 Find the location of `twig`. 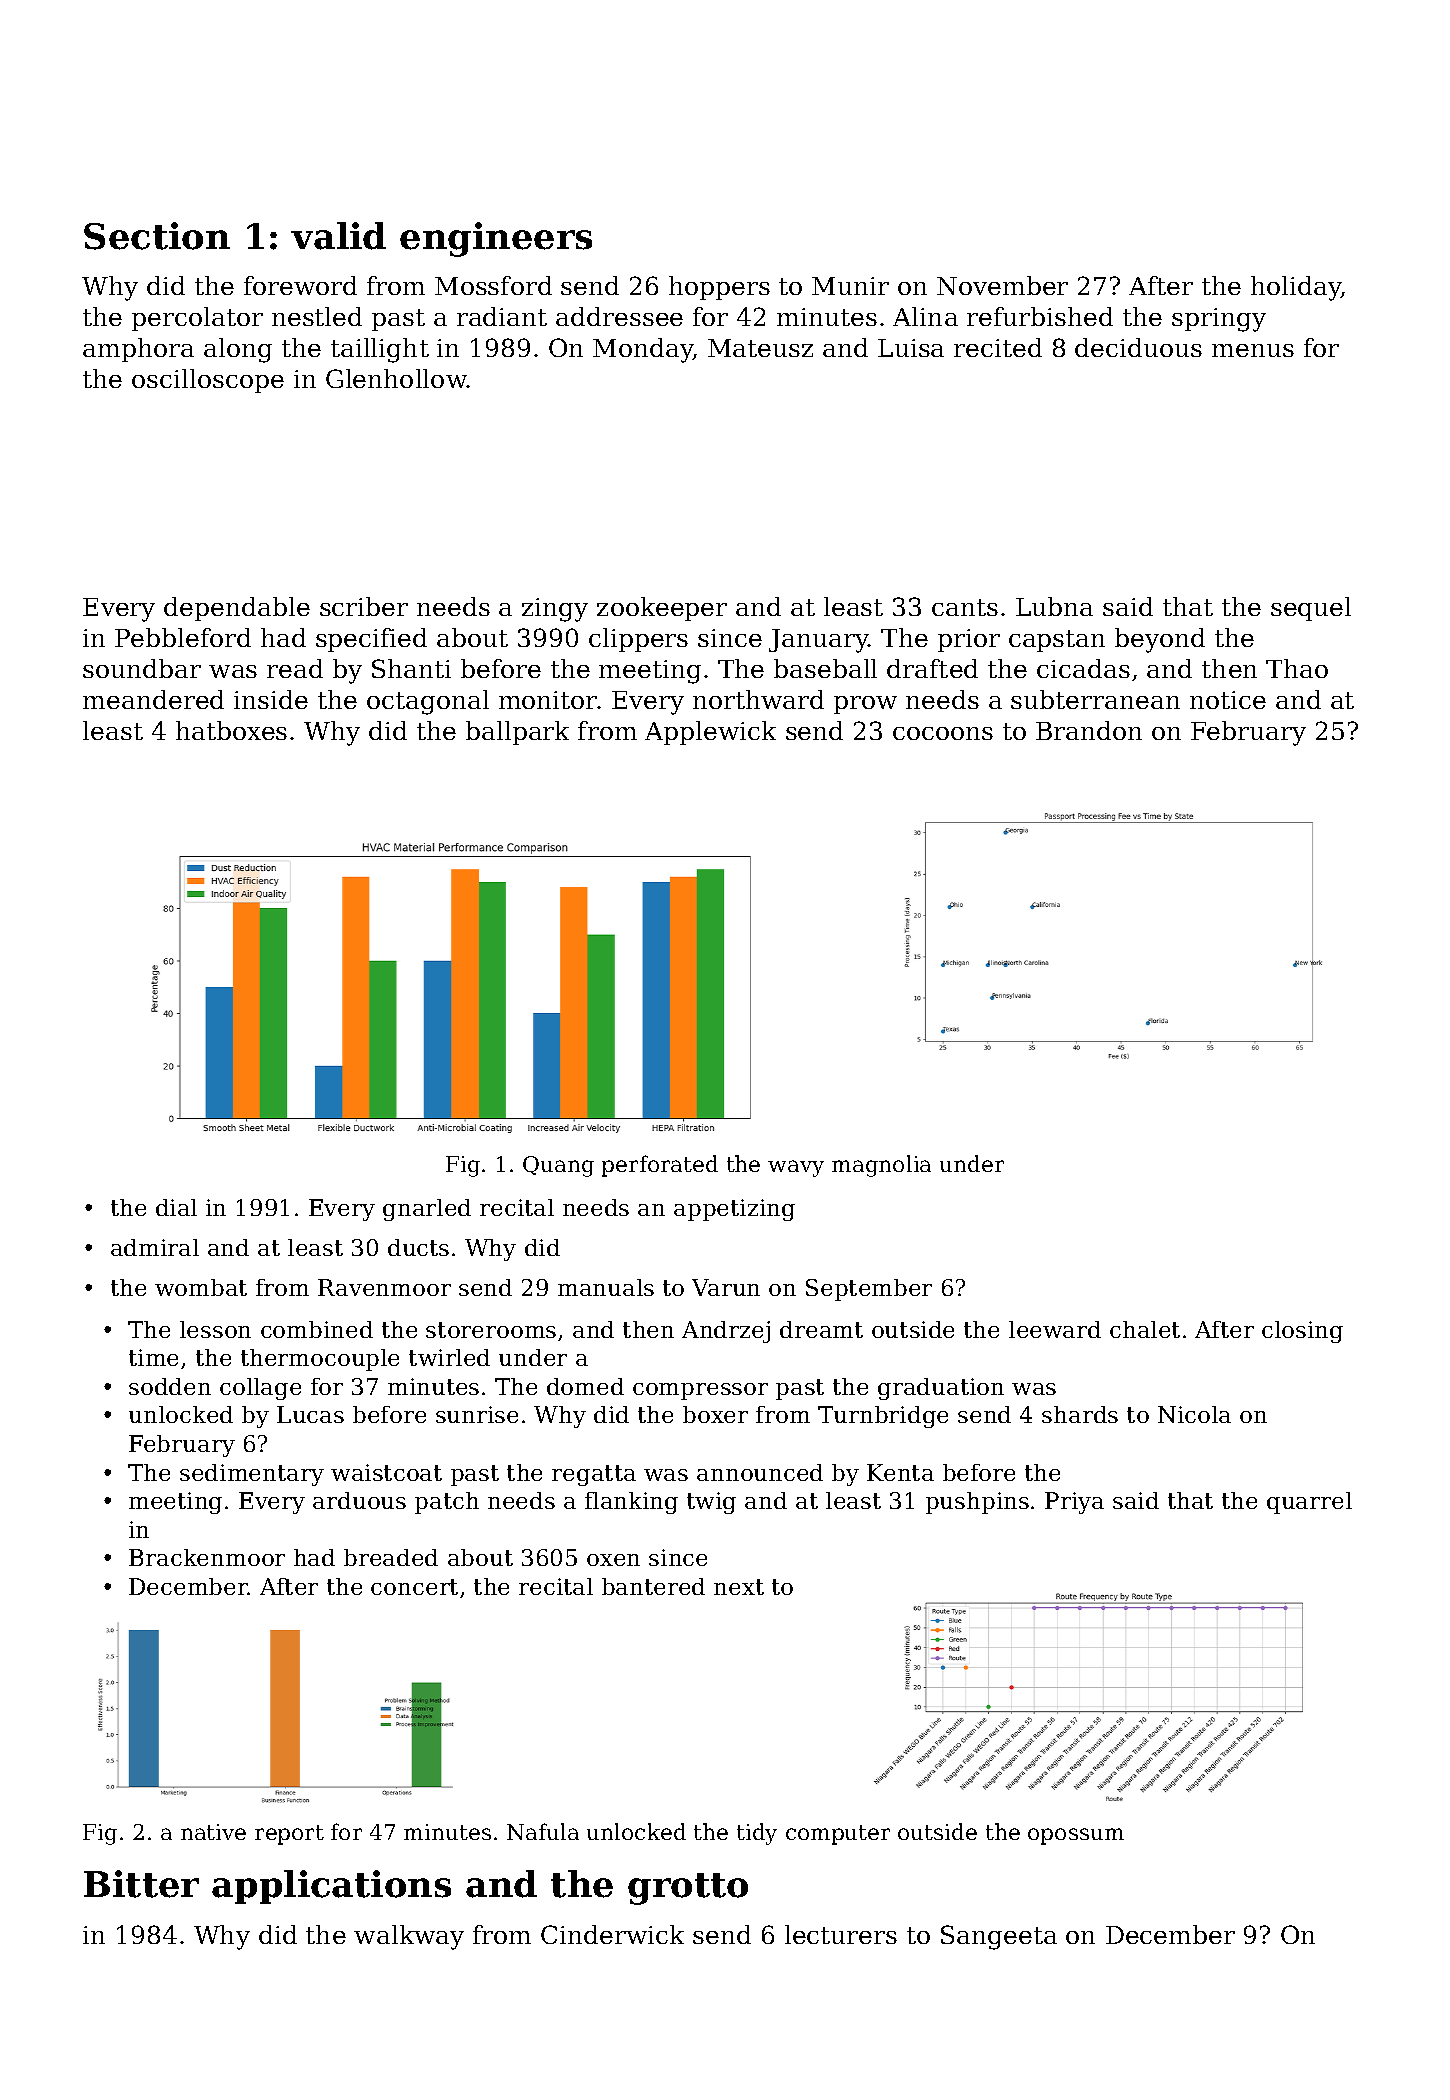

twig is located at coordinates (711, 1503).
